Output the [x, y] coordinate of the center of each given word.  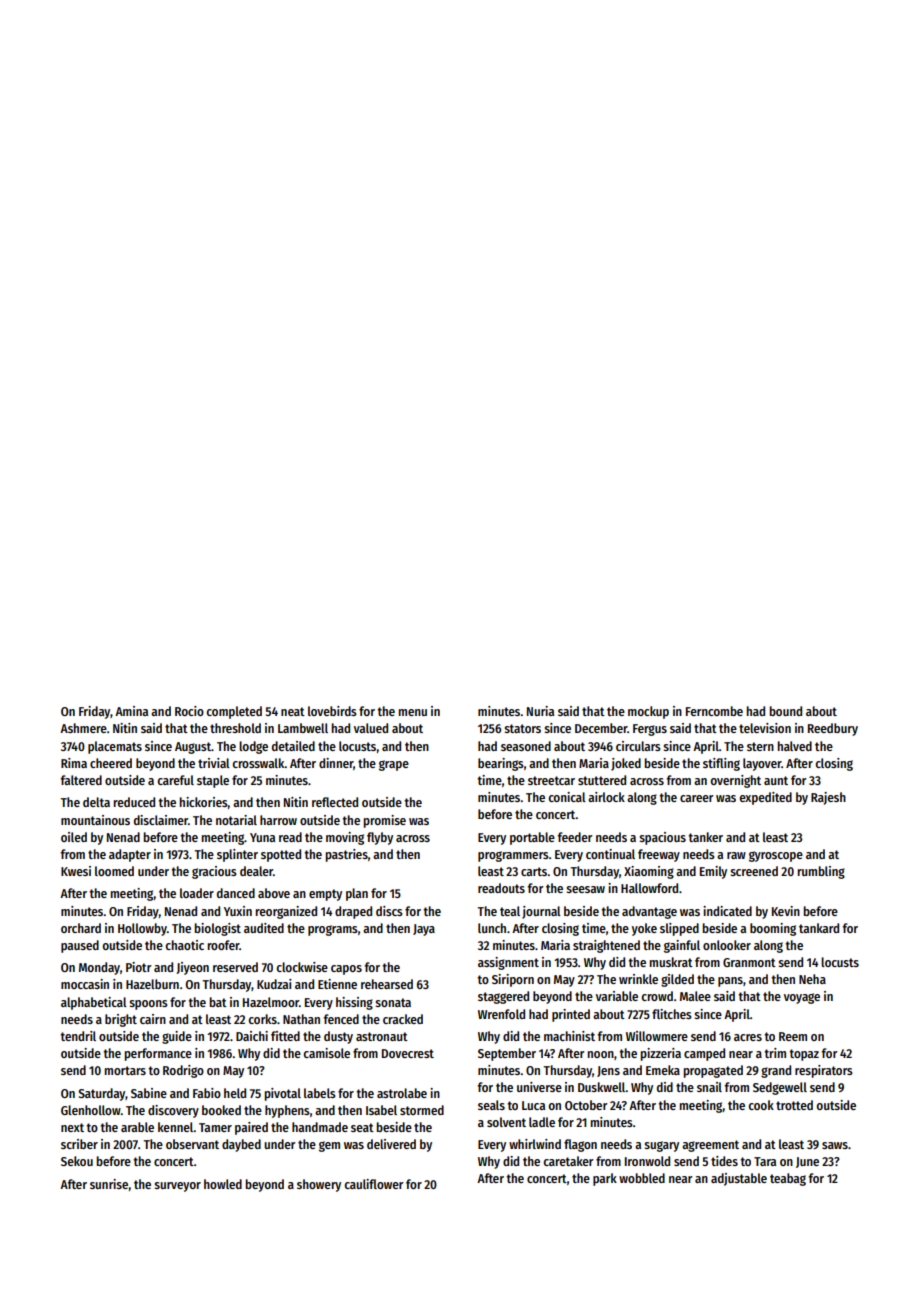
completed [234, 712]
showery [319, 1185]
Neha [812, 979]
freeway [659, 855]
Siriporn [513, 980]
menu [413, 712]
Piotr [138, 967]
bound [786, 711]
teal [510, 911]
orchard [81, 928]
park [605, 1179]
